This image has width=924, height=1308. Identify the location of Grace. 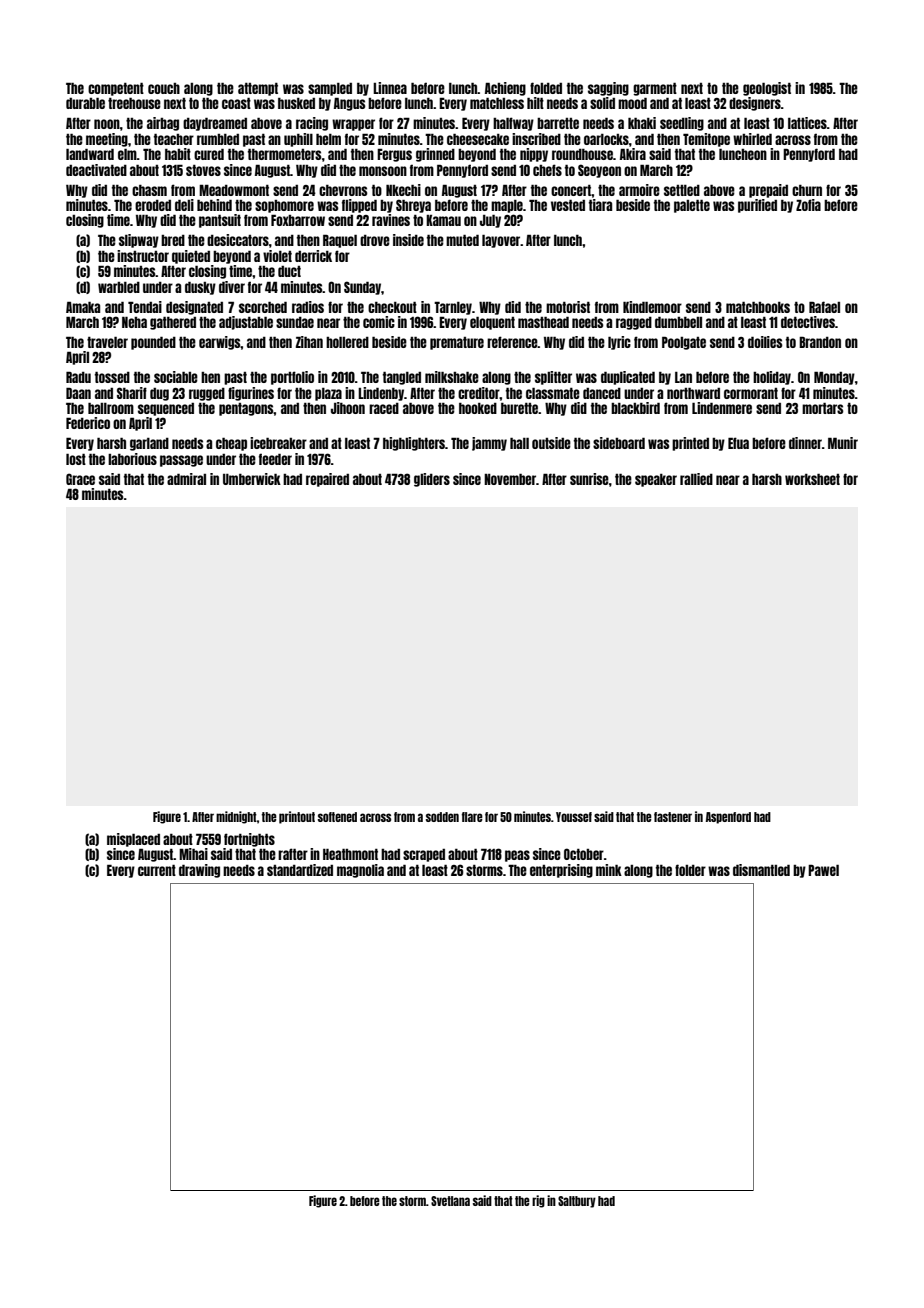
(80, 479).
